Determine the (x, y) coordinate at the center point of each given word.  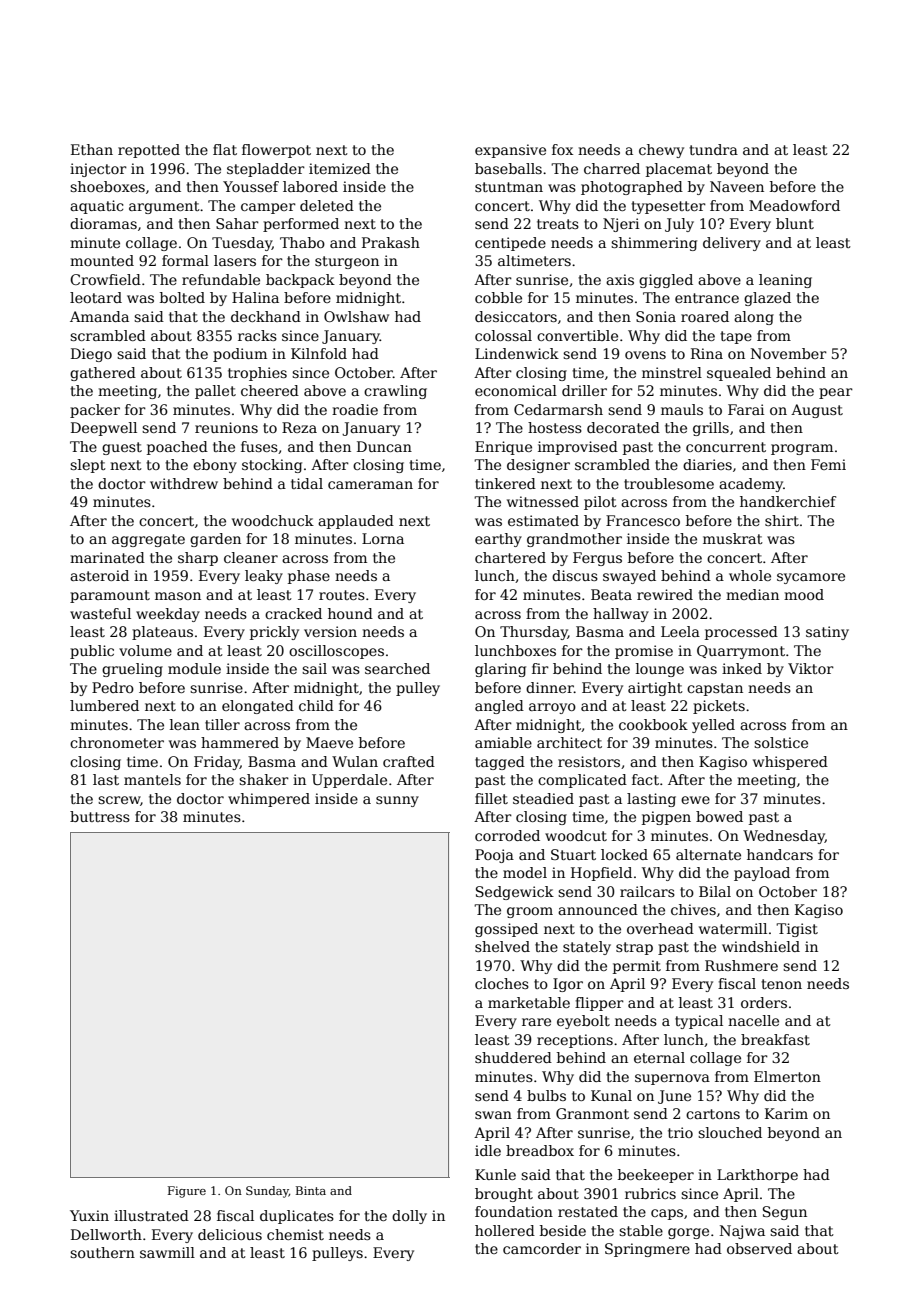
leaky (264, 577)
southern (102, 1252)
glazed (767, 299)
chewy (661, 151)
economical (516, 390)
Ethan (92, 149)
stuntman (509, 187)
